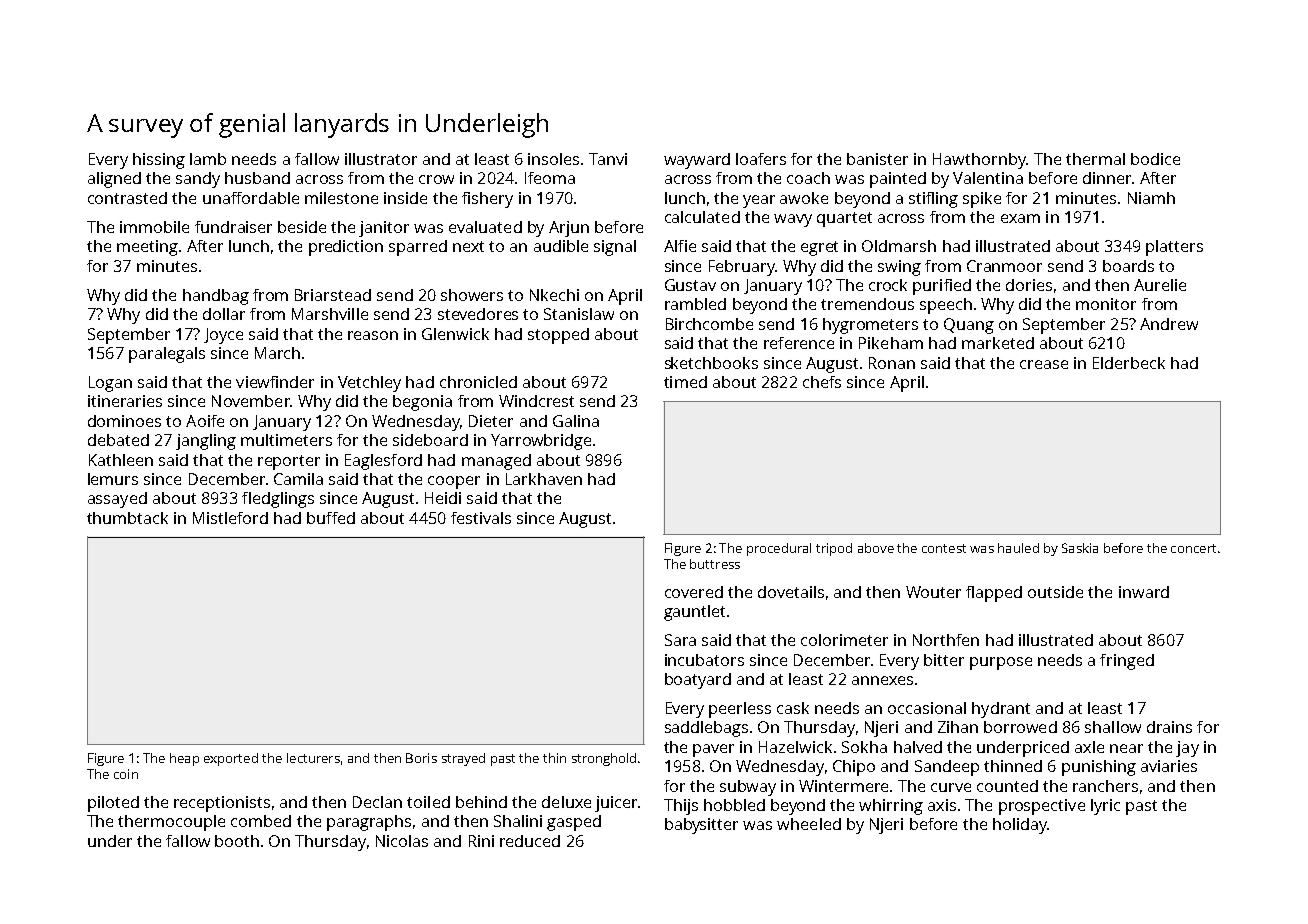 The image size is (1308, 924). What do you see at coordinates (899, 268) in the image?
I see `swing` at bounding box center [899, 268].
